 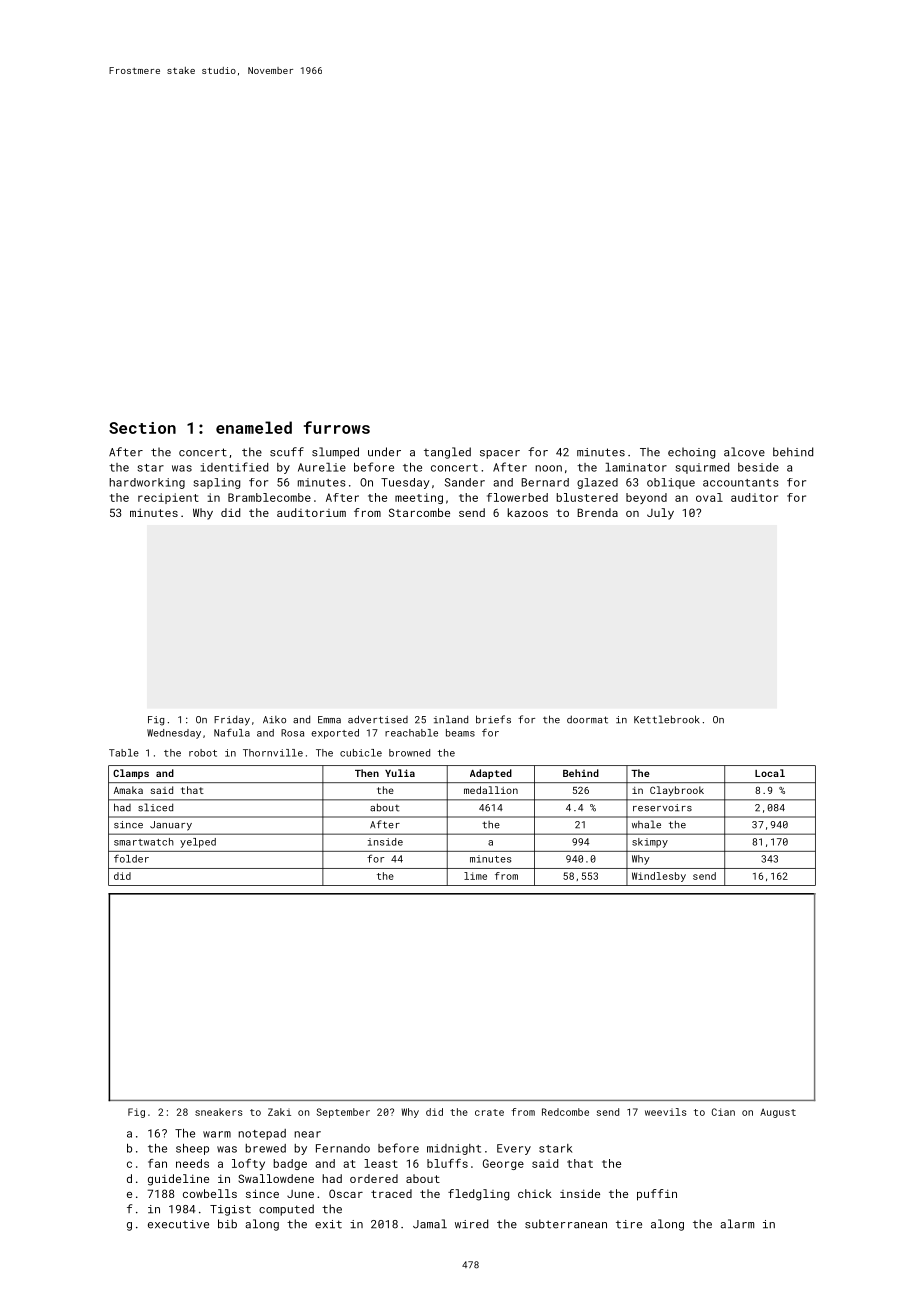 I want to click on Windlesby, so click(x=659, y=877).
